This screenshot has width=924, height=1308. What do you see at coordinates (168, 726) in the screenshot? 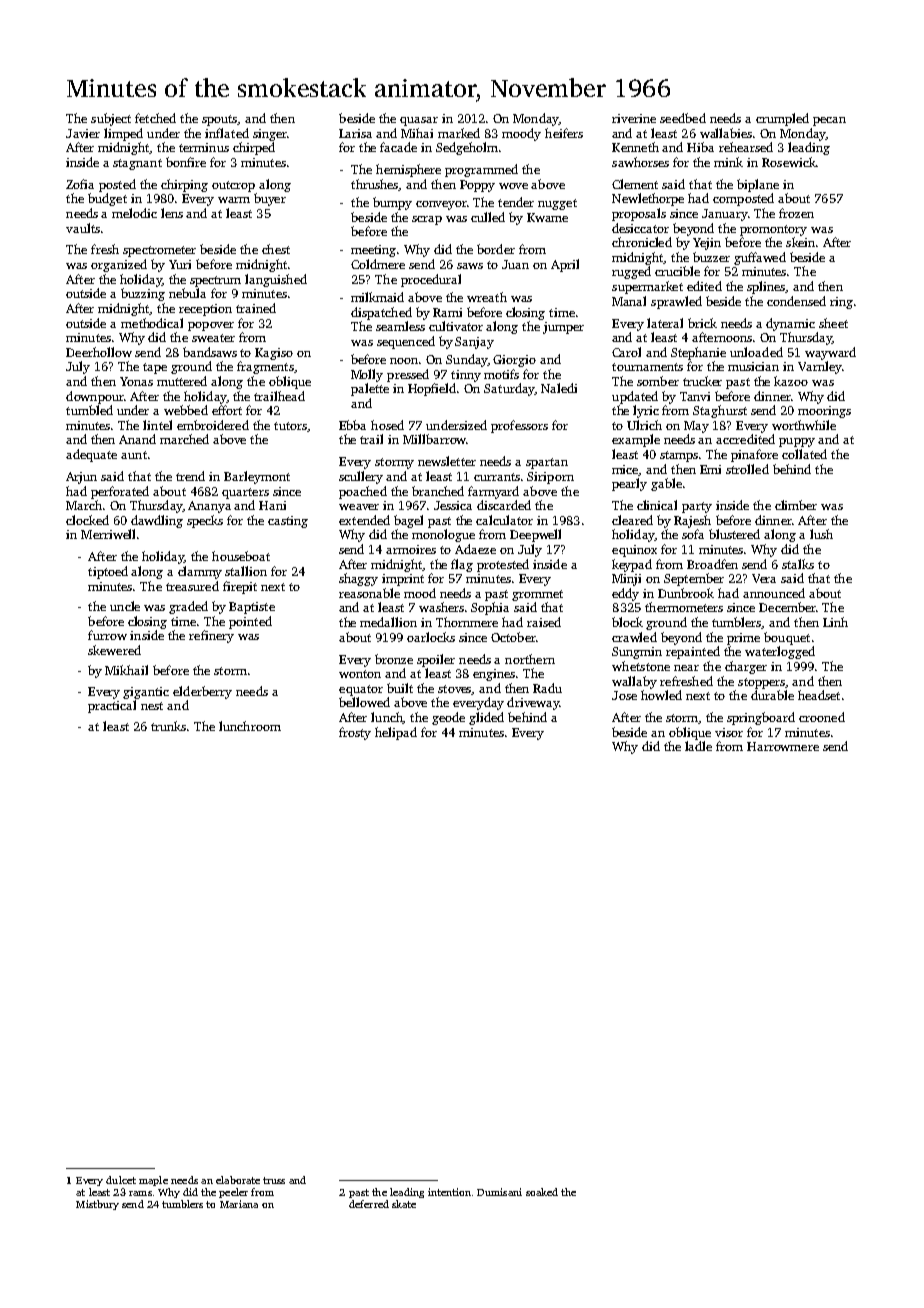
I see `trunks` at bounding box center [168, 726].
